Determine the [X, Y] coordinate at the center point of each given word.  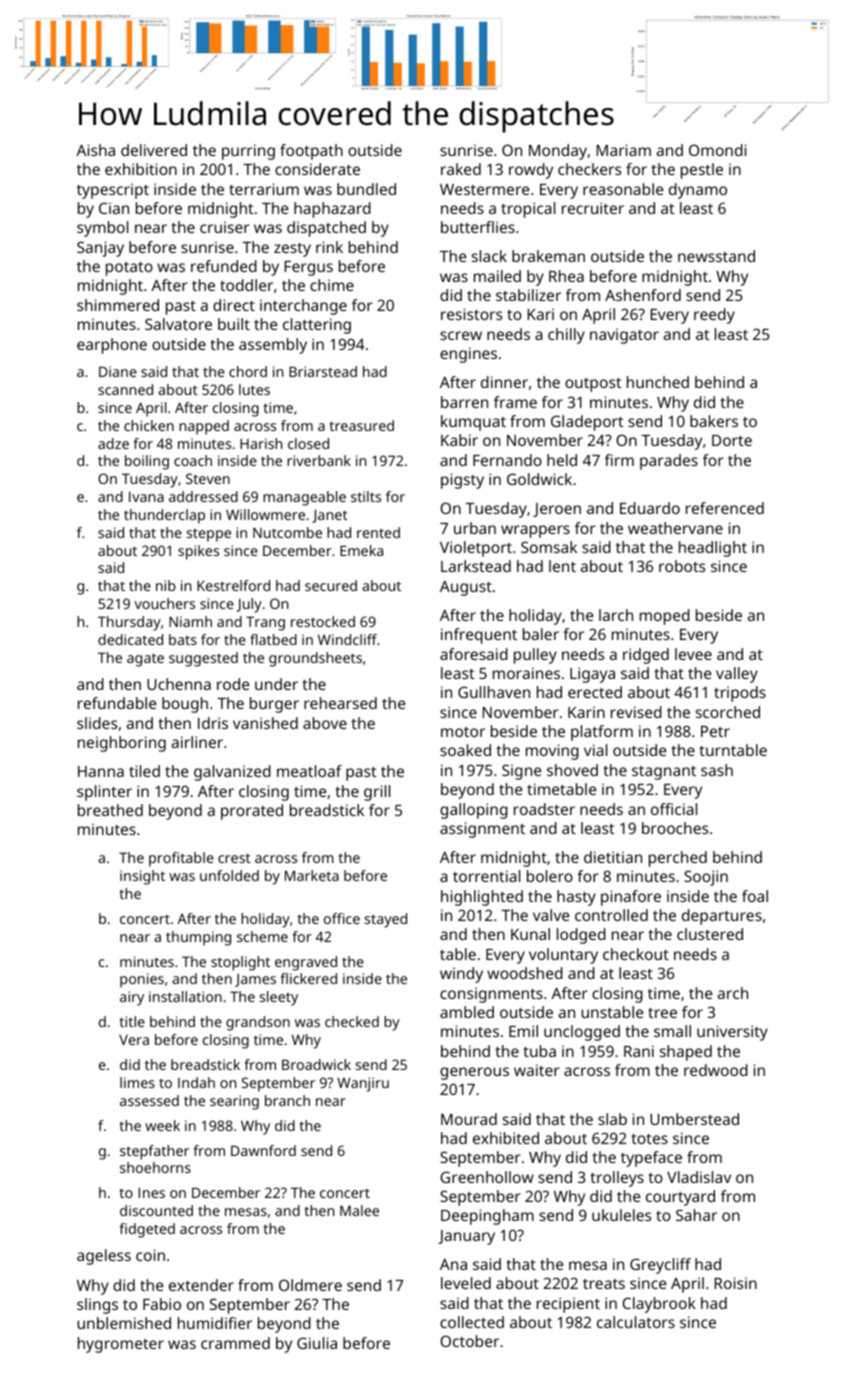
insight [142, 877]
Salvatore [178, 324]
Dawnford [263, 1150]
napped [204, 427]
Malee [359, 1210]
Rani [639, 1051]
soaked [465, 750]
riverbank [319, 460]
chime [332, 285]
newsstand [716, 256]
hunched [658, 382]
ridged [646, 656]
